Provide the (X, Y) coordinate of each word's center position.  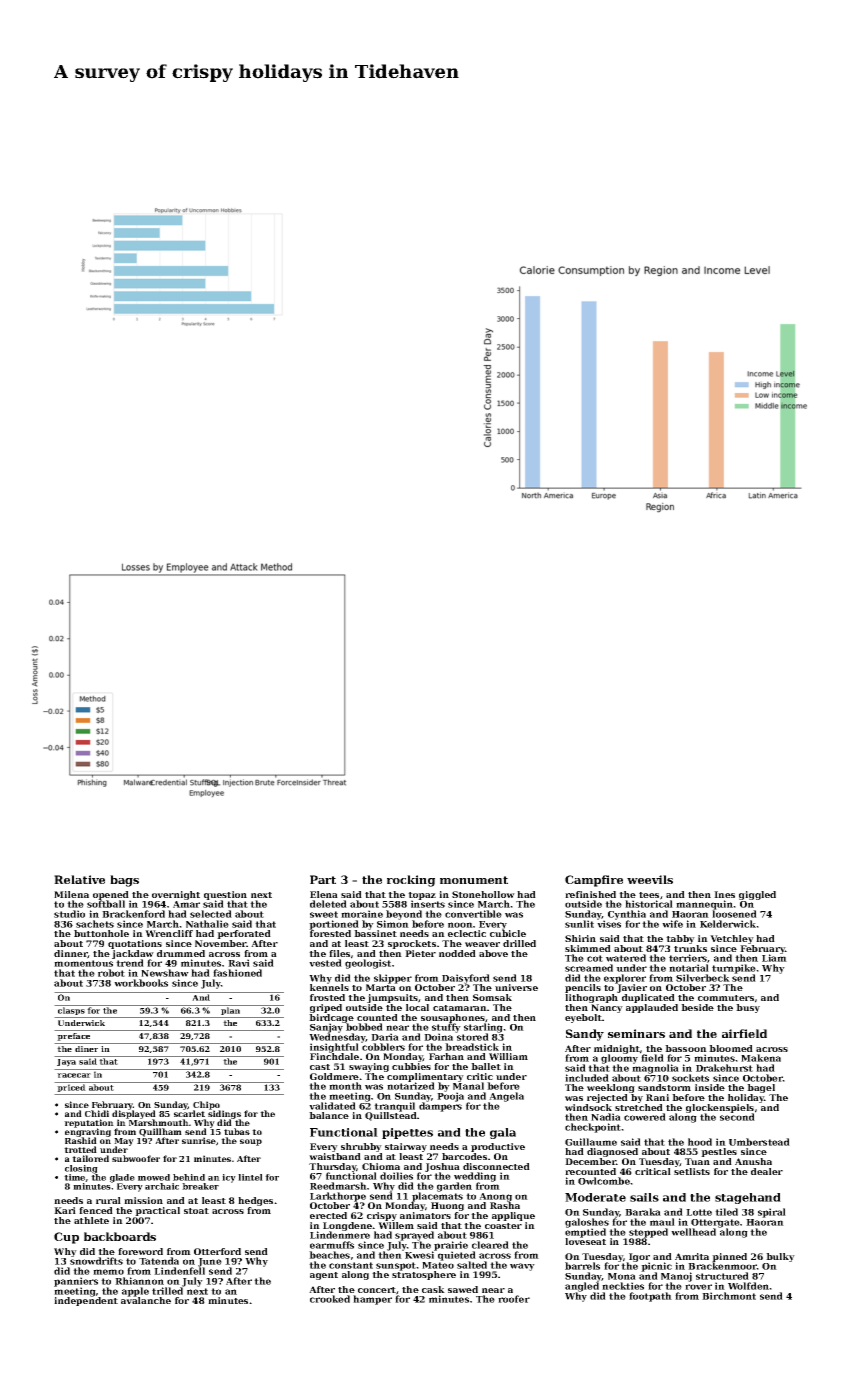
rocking (411, 881)
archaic (162, 1186)
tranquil (394, 1107)
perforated (244, 934)
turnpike (734, 969)
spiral (772, 1213)
